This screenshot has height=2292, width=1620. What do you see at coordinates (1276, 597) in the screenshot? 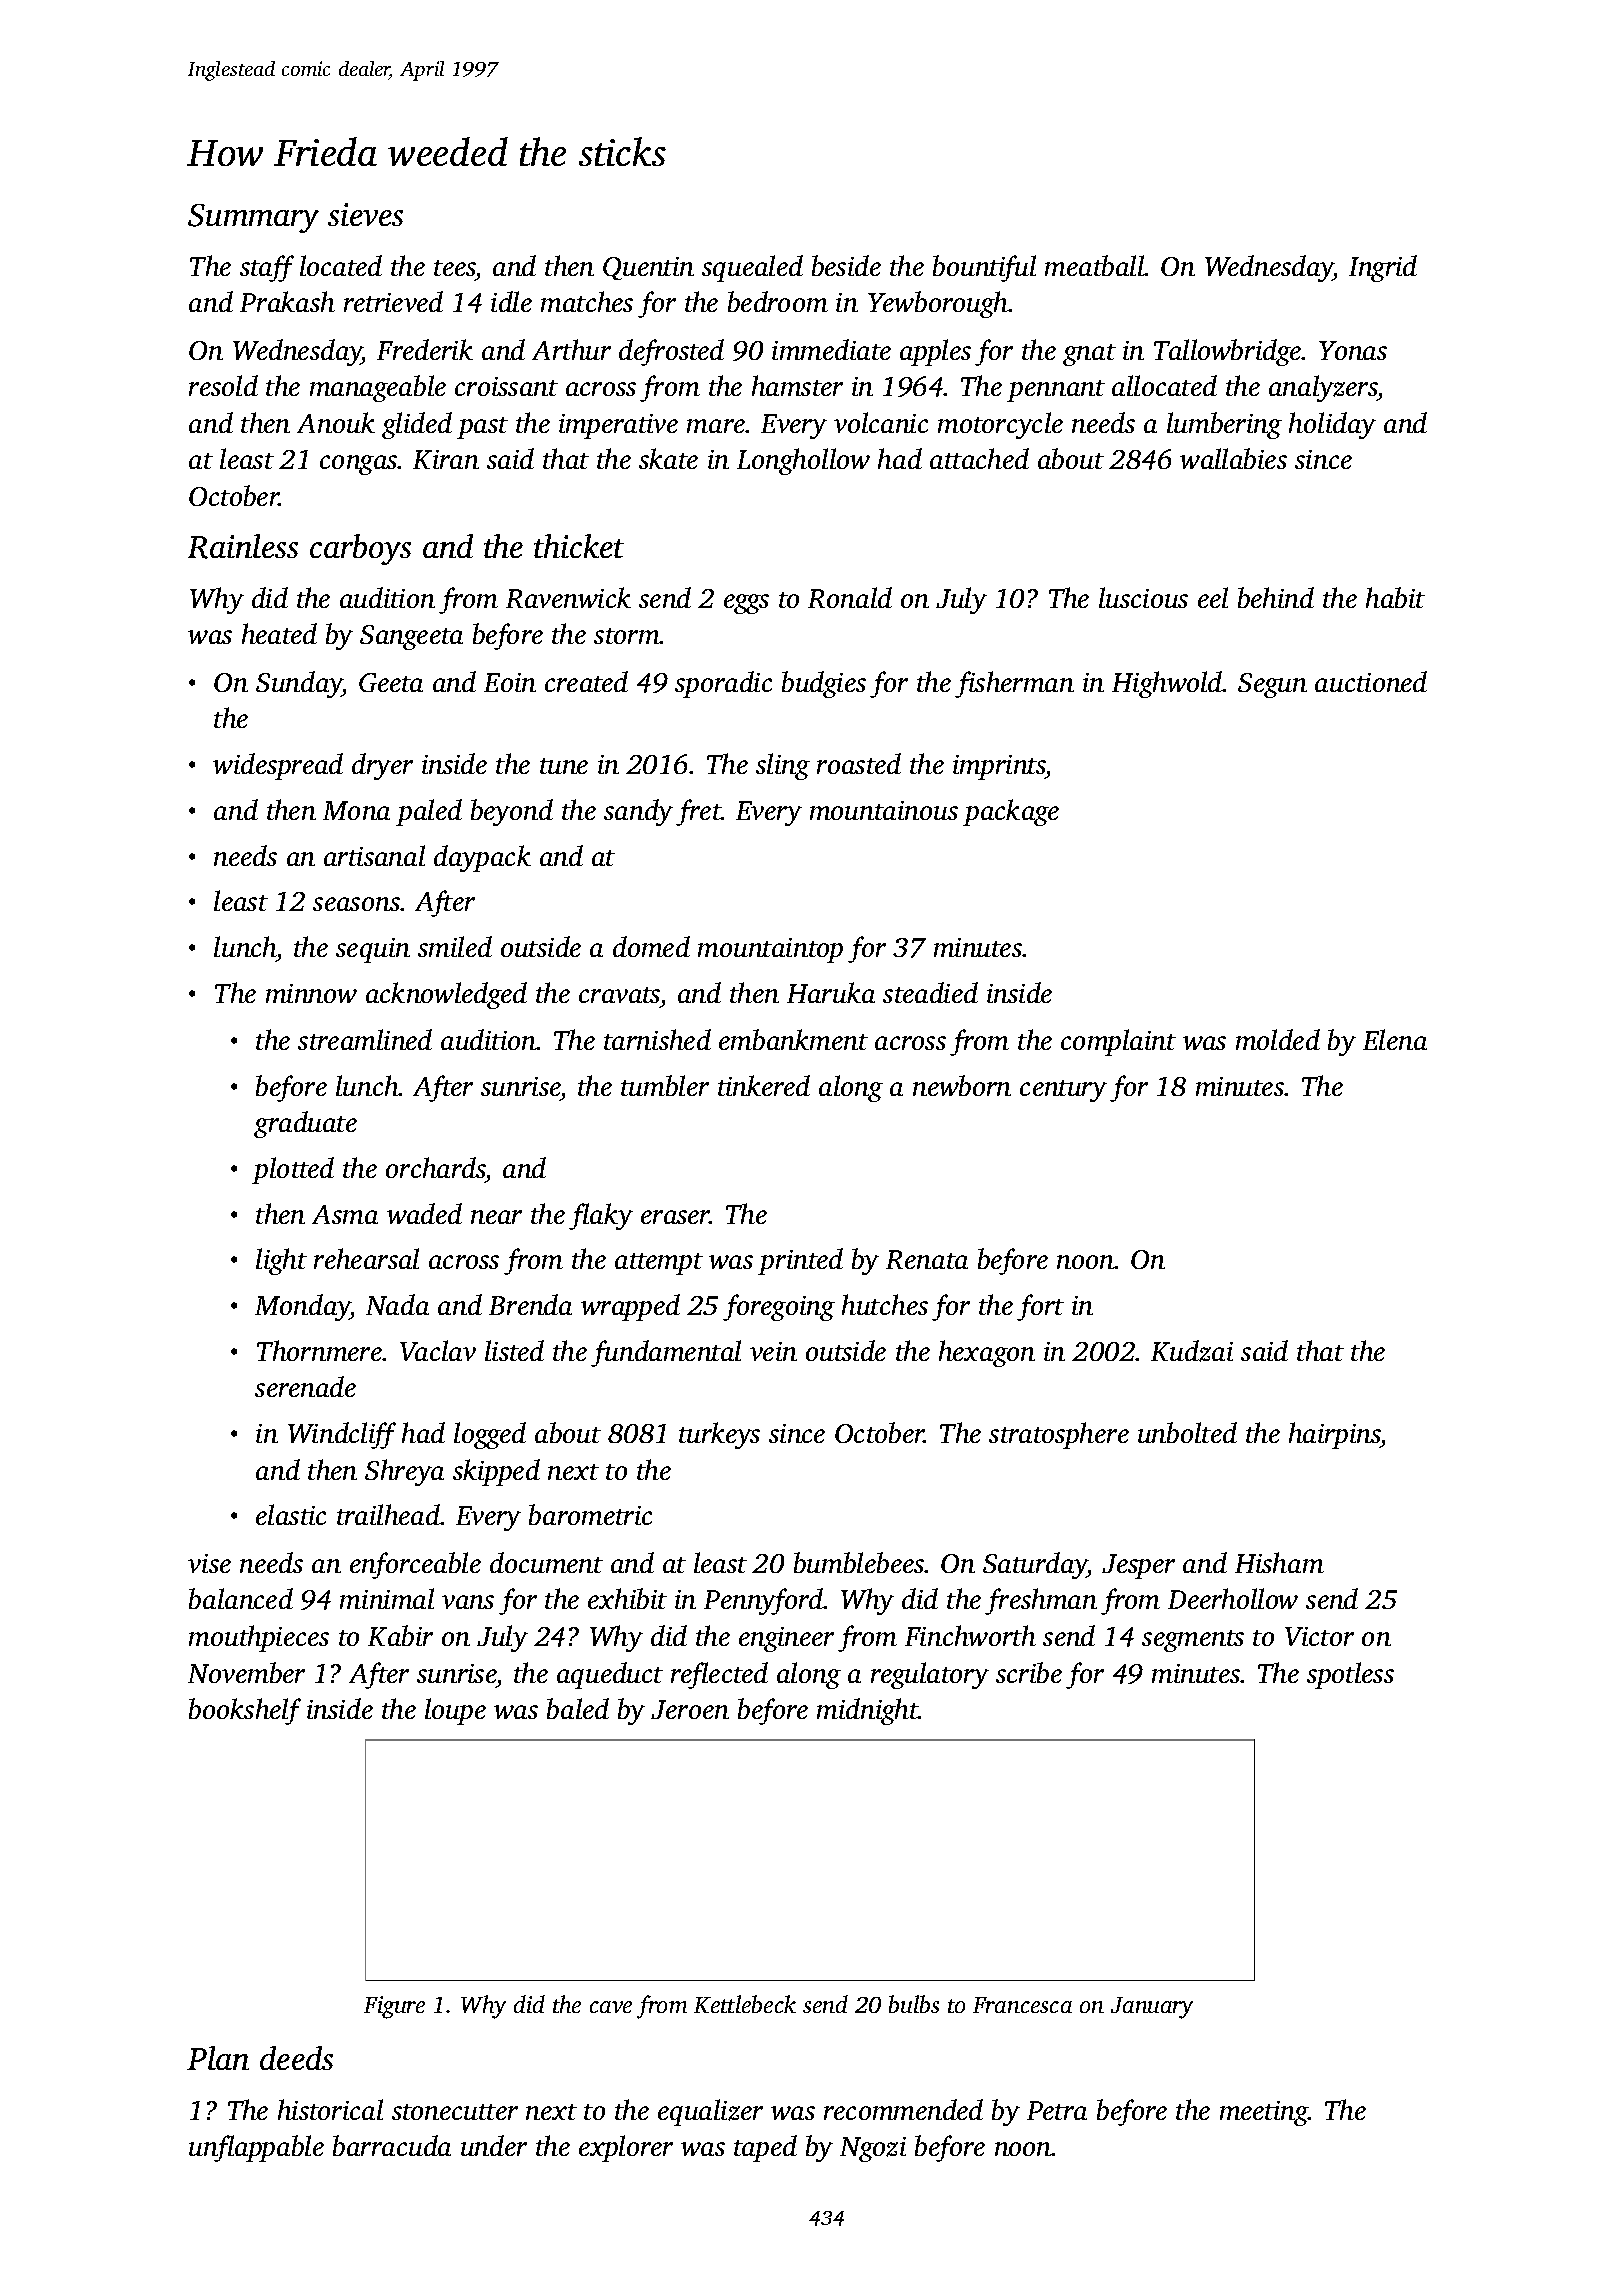
I see `behind` at bounding box center [1276, 597].
